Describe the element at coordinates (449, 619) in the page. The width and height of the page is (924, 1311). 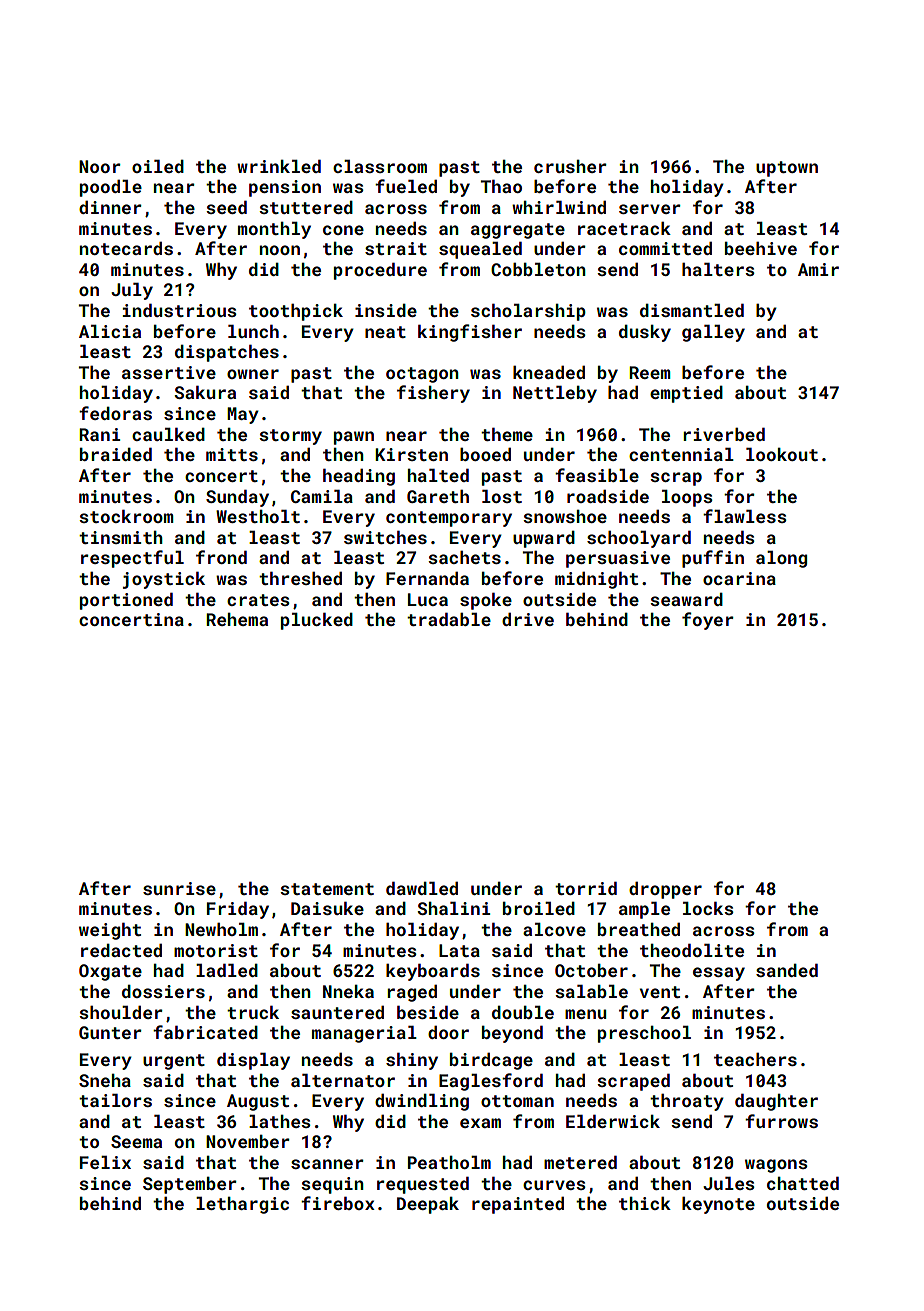
I see `tradable` at that location.
